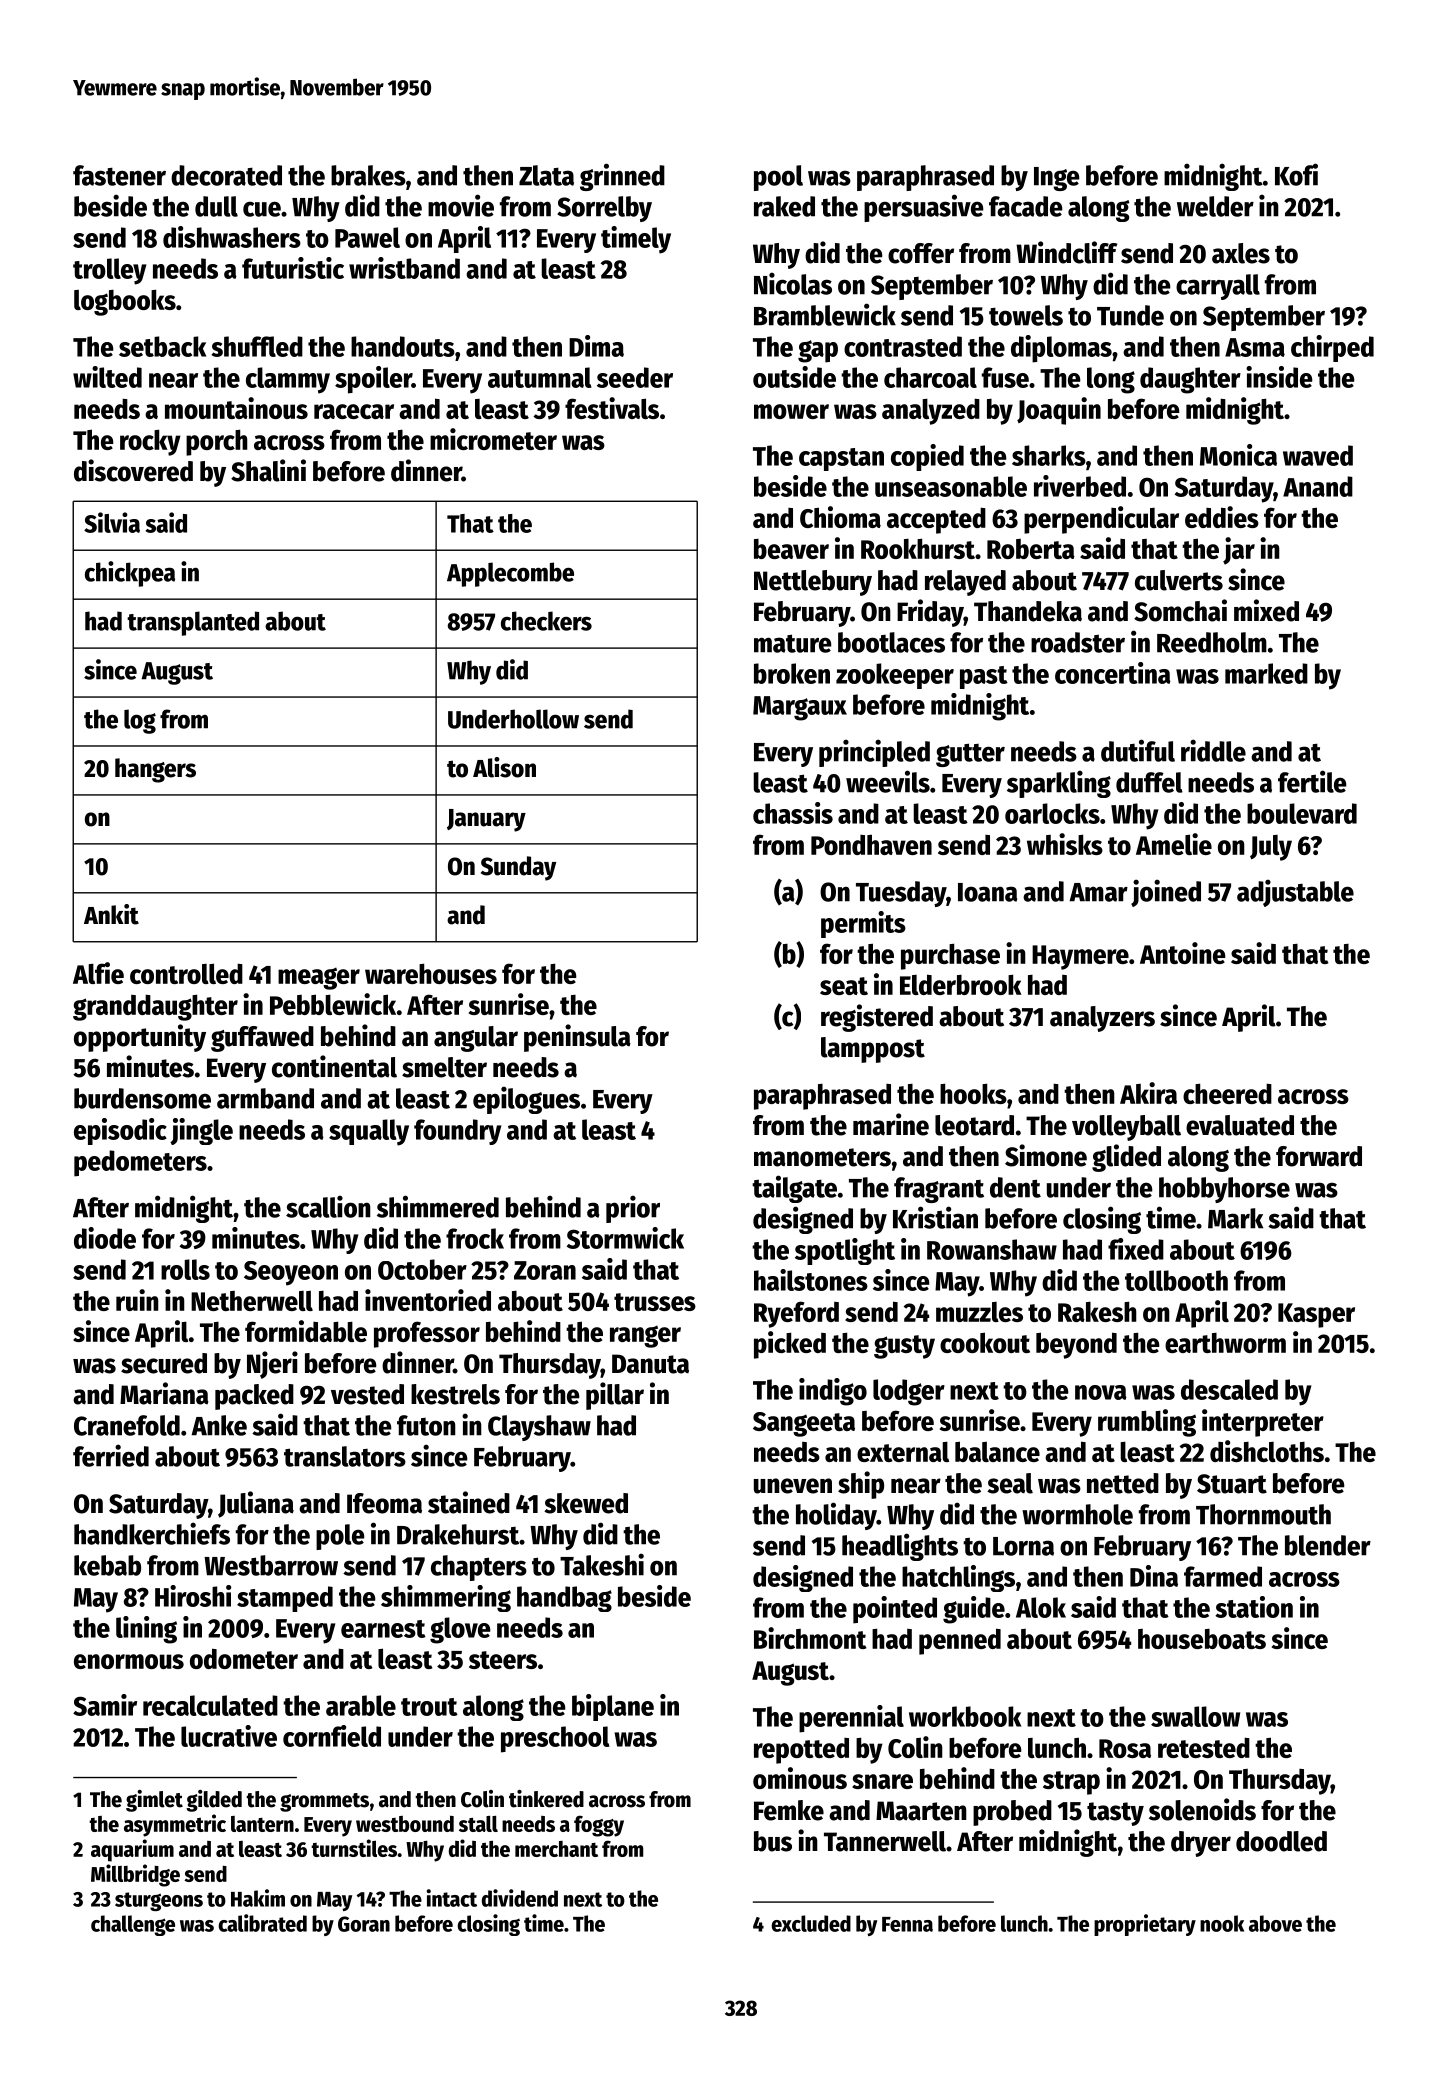  I want to click on tinkered, so click(546, 1799).
